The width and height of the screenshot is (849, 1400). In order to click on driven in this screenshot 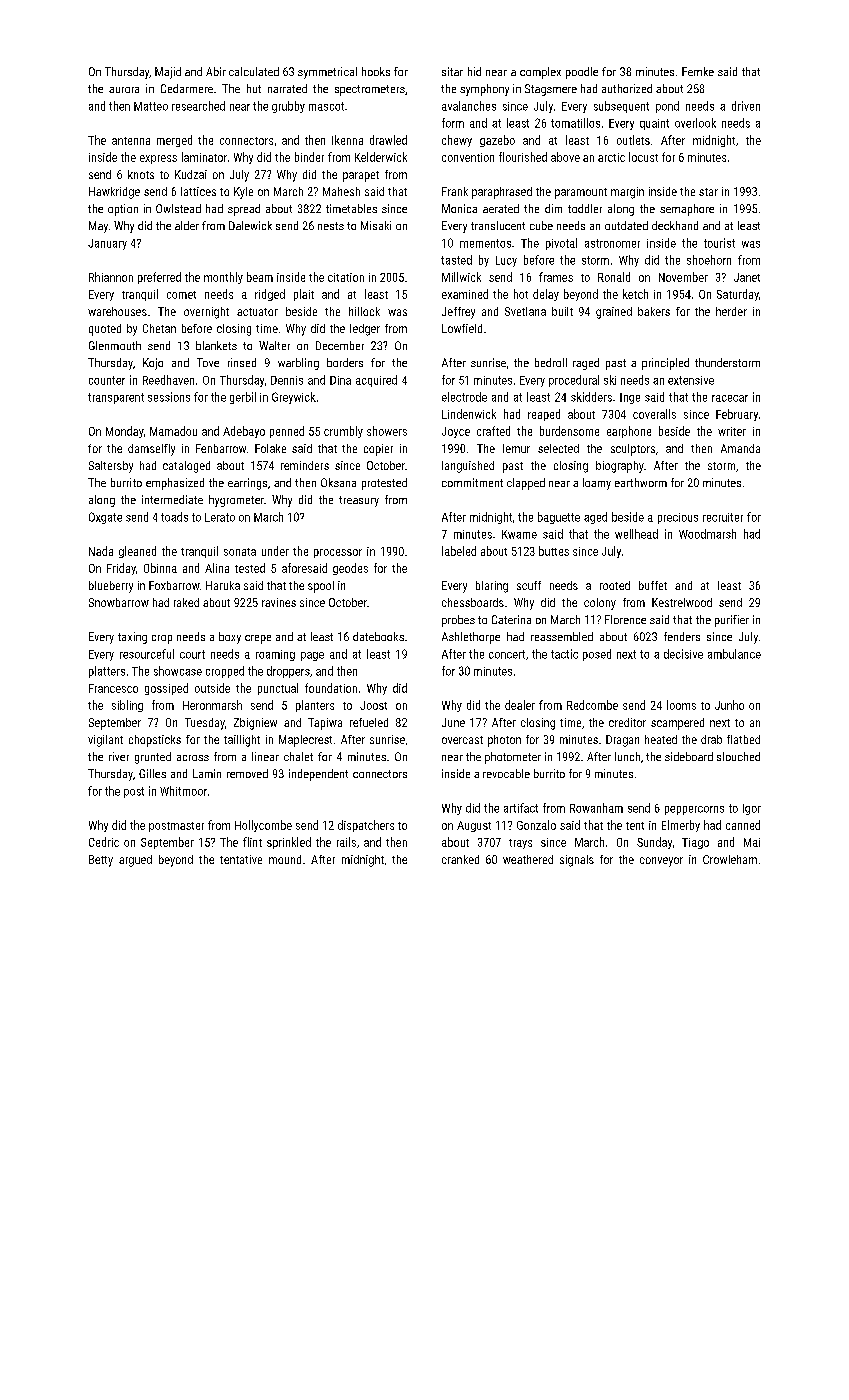, I will do `click(746, 106)`.
